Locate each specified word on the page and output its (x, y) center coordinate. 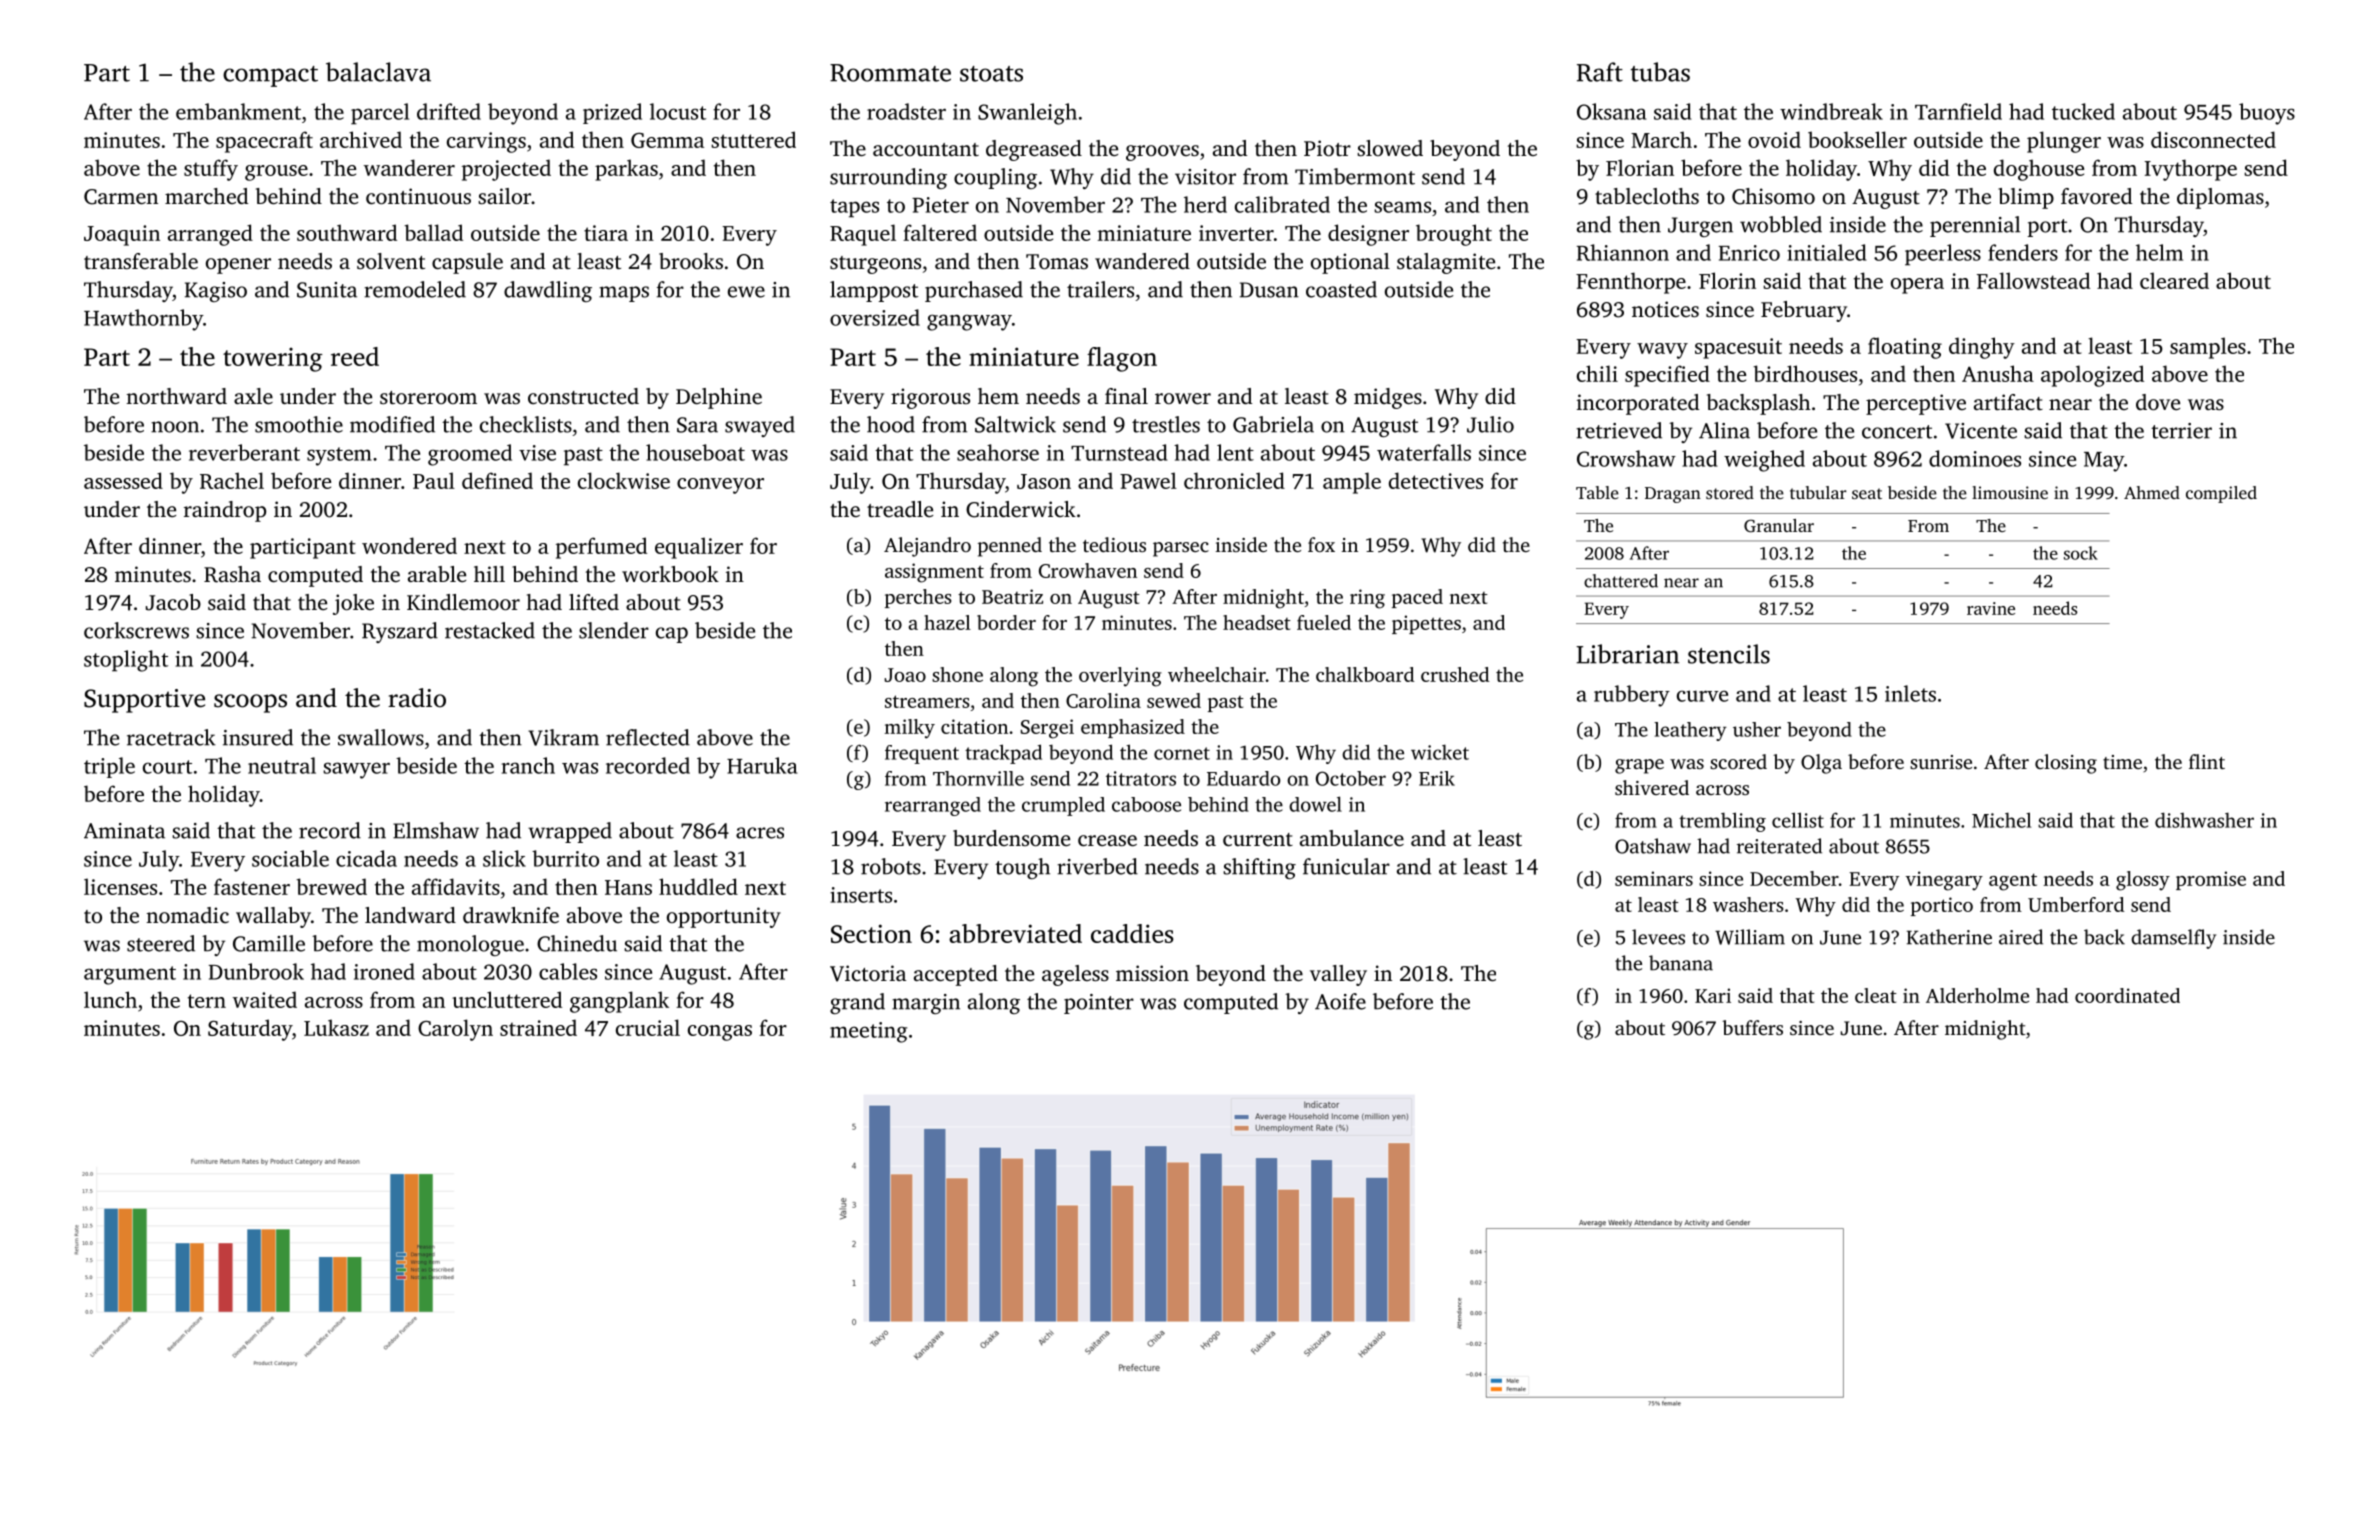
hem (998, 396)
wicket (1440, 752)
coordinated (2127, 995)
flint (2207, 761)
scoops (250, 703)
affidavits (456, 886)
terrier (2181, 431)
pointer (1099, 1004)
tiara (606, 233)
